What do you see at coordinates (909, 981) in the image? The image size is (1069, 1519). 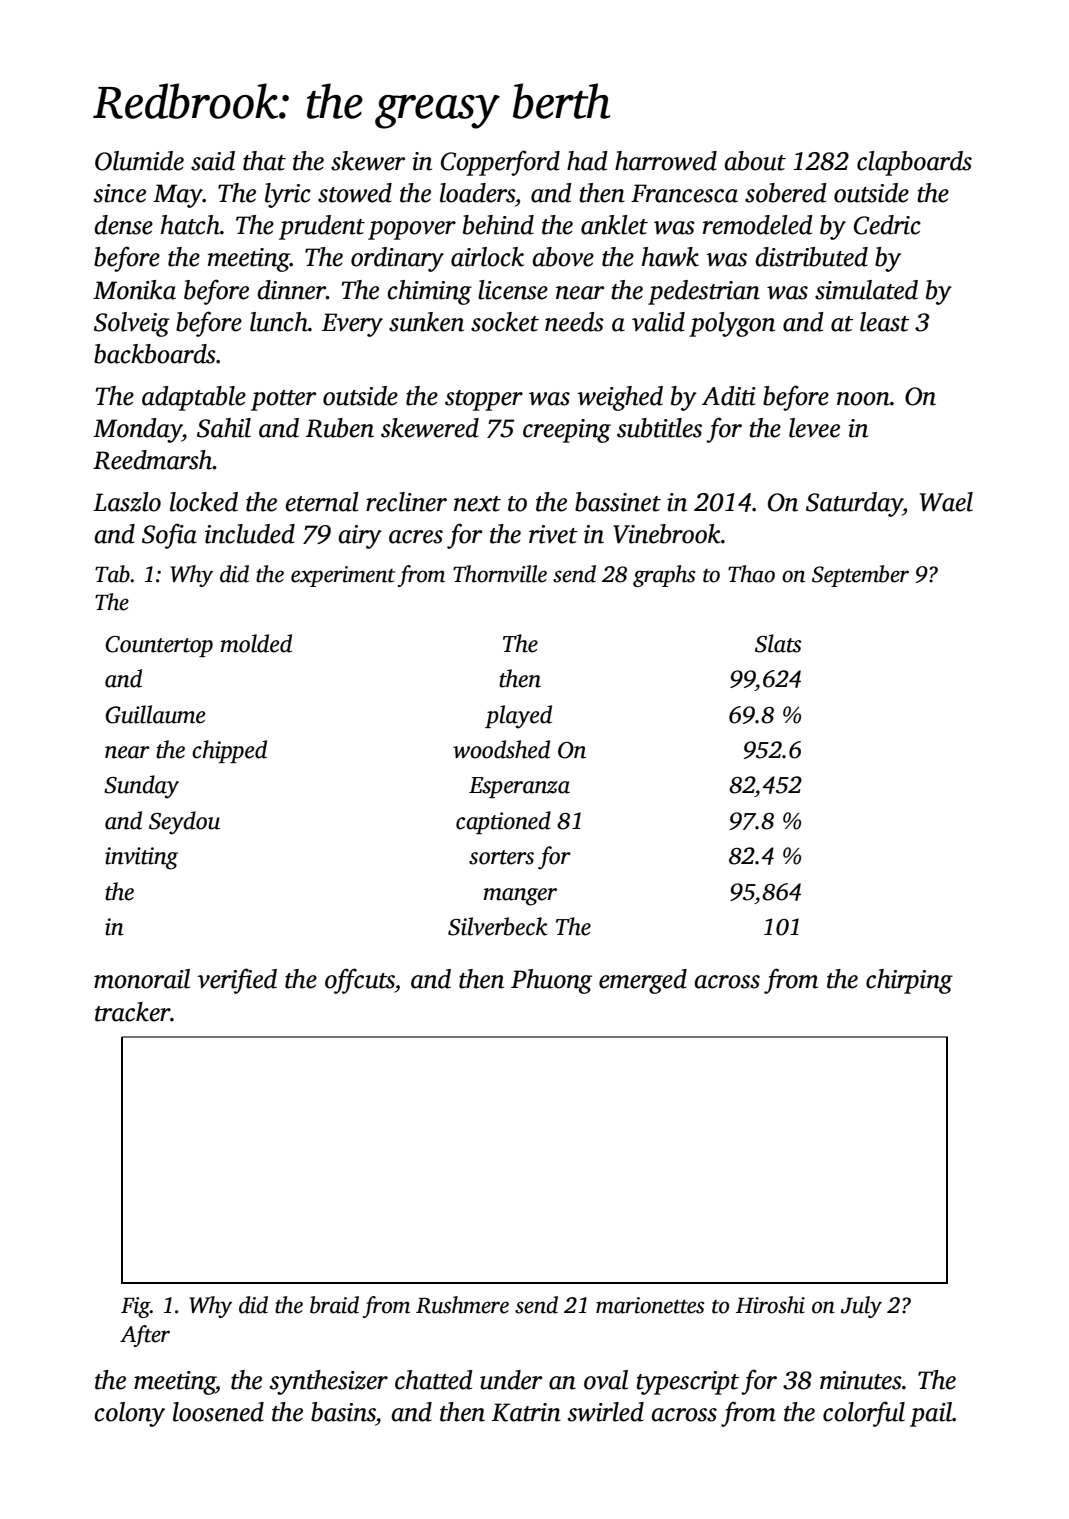 I see `chirping` at bounding box center [909, 981].
